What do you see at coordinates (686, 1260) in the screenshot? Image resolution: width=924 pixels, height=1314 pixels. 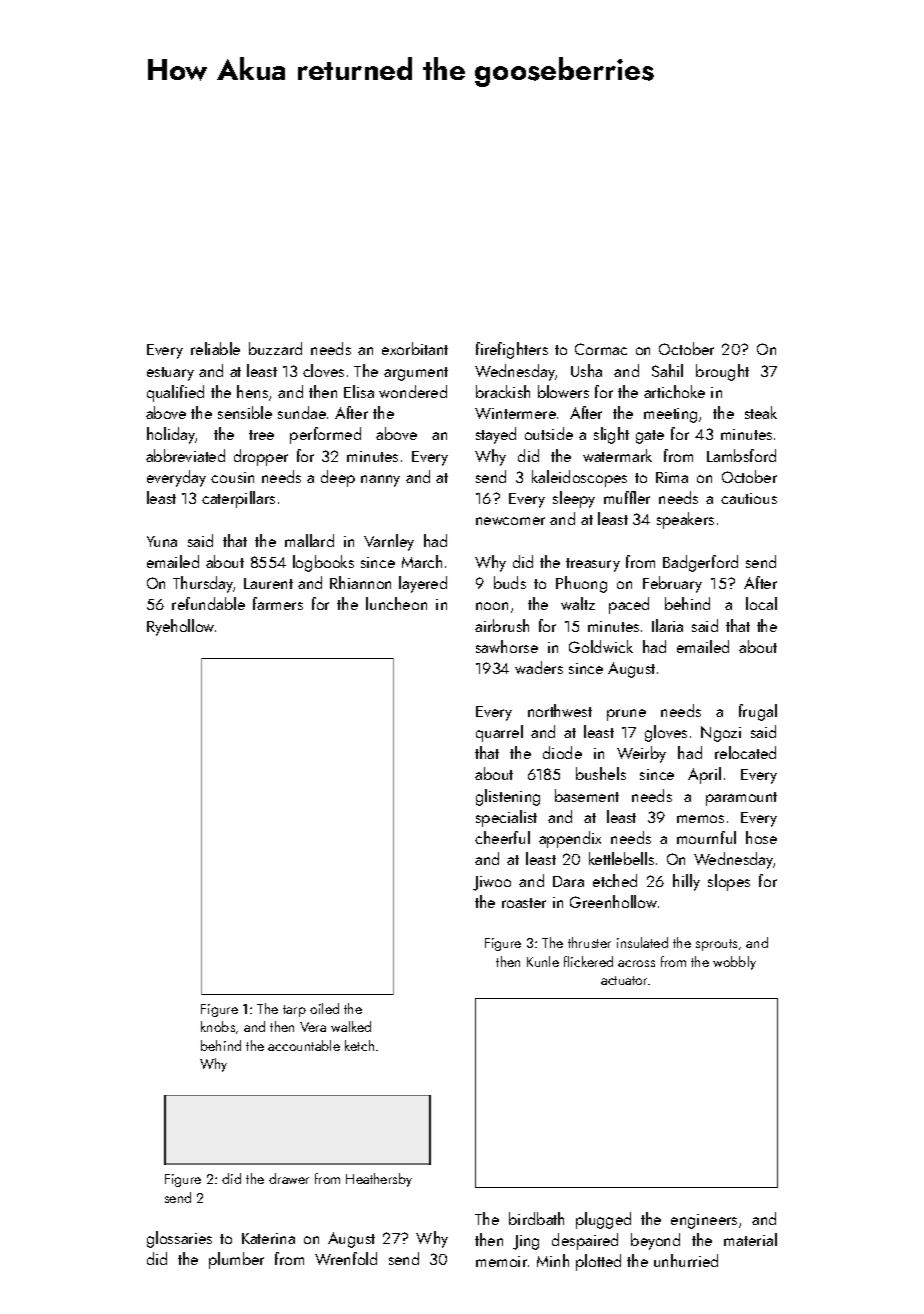 I see `unhurried` at bounding box center [686, 1260].
